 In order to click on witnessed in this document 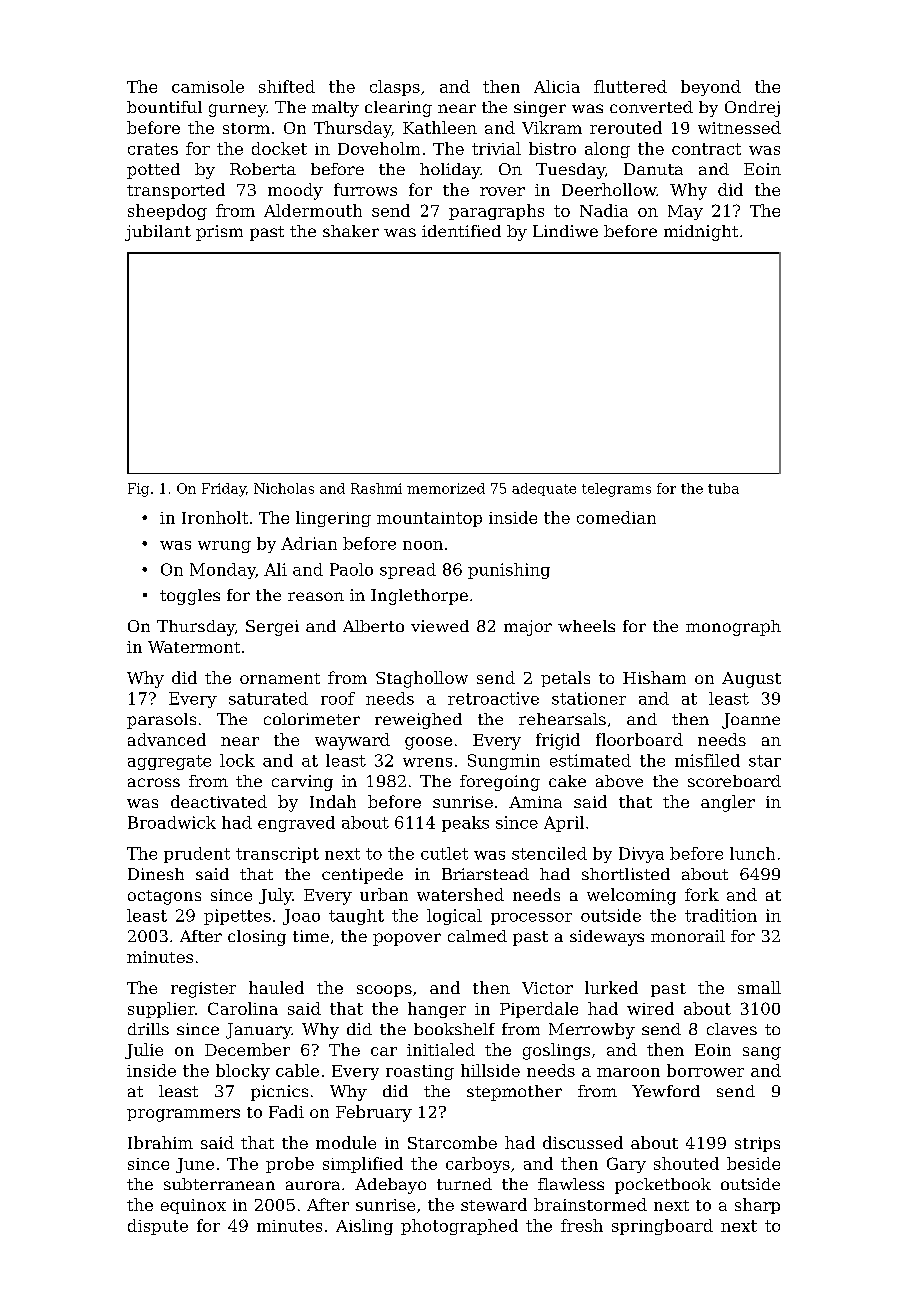, I will do `click(739, 127)`.
